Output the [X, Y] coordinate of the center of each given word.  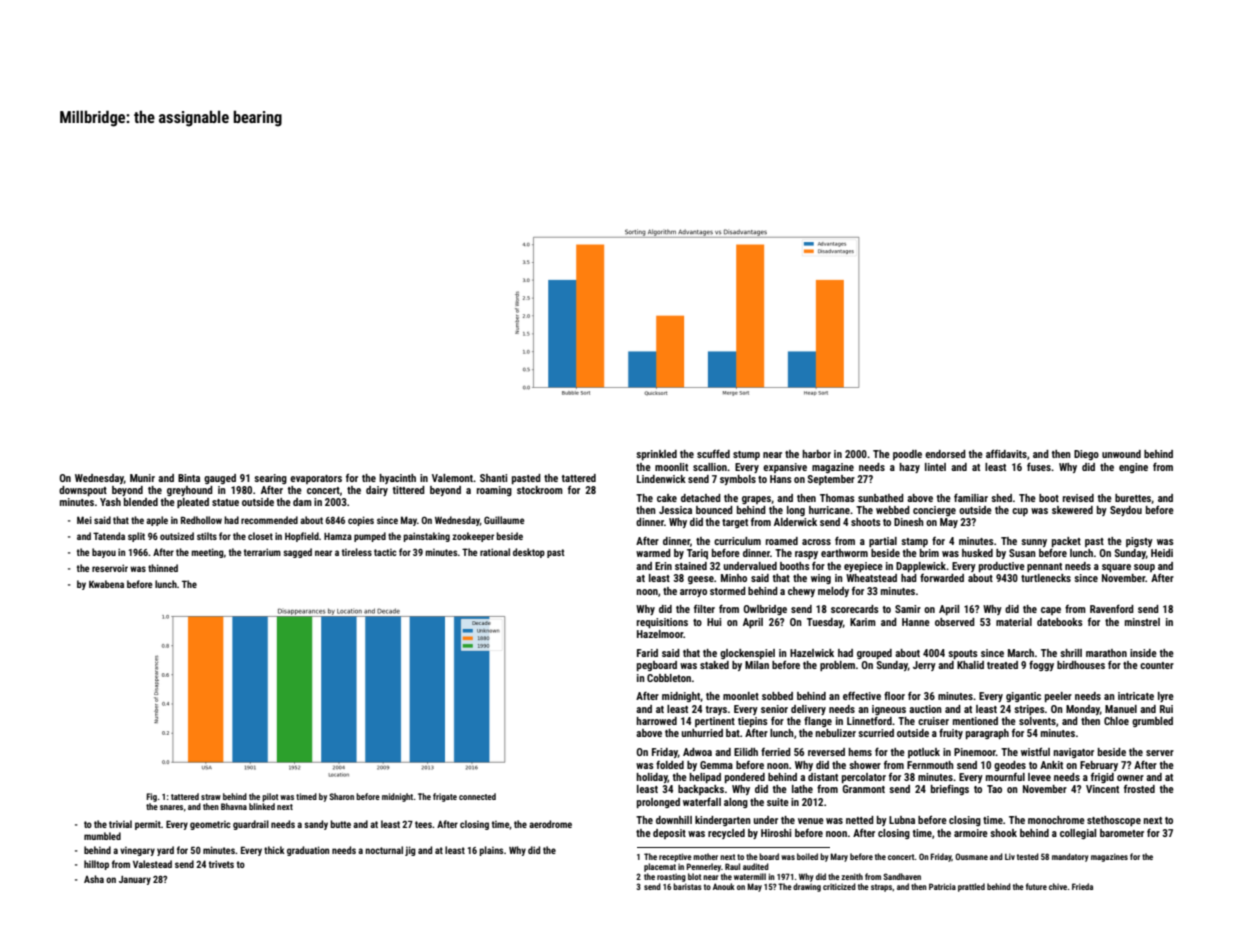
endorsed [945, 454]
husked [977, 553]
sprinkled [656, 455]
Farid [647, 653]
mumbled [102, 836]
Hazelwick [812, 653]
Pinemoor [975, 752]
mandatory [1070, 857]
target [735, 523]
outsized [177, 536]
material [1014, 622]
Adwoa [697, 752]
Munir [142, 478]
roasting [671, 877]
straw [211, 797]
